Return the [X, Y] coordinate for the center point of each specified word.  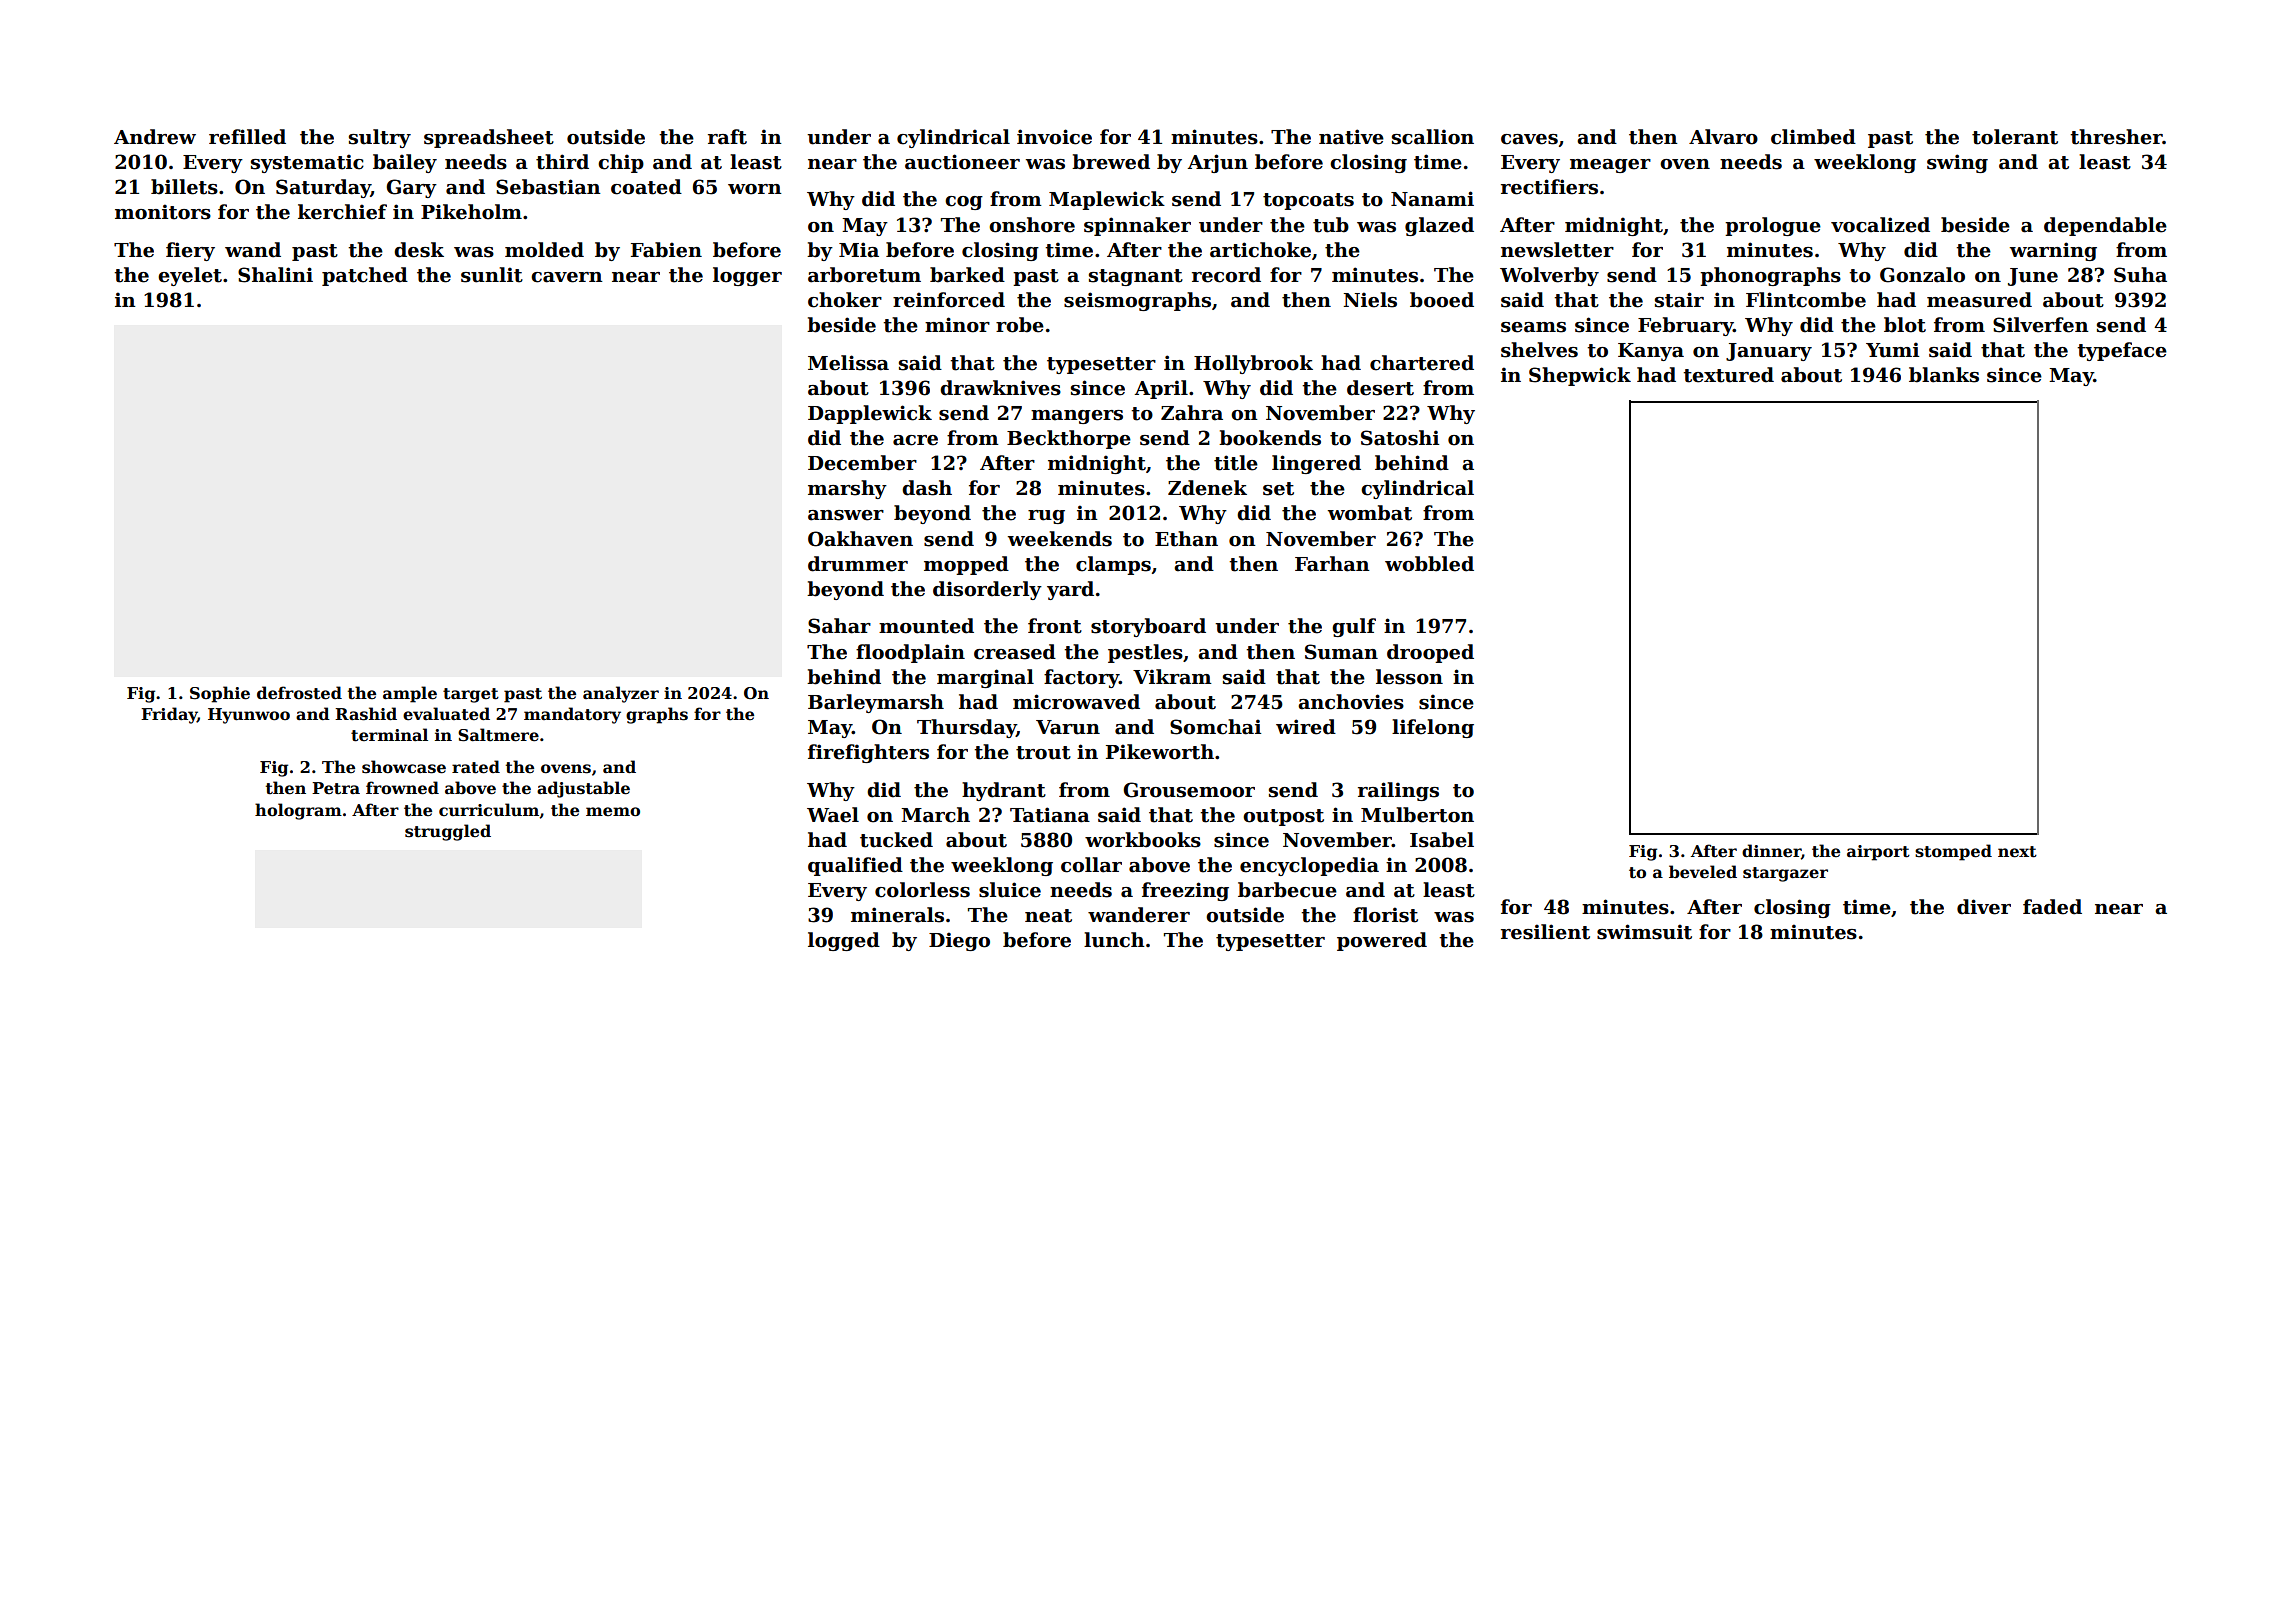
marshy [847, 489]
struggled [448, 832]
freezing [1185, 891]
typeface [2122, 351]
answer [846, 515]
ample [410, 694]
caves [1529, 139]
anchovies [1351, 702]
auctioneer [962, 162]
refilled [247, 137]
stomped [1953, 852]
